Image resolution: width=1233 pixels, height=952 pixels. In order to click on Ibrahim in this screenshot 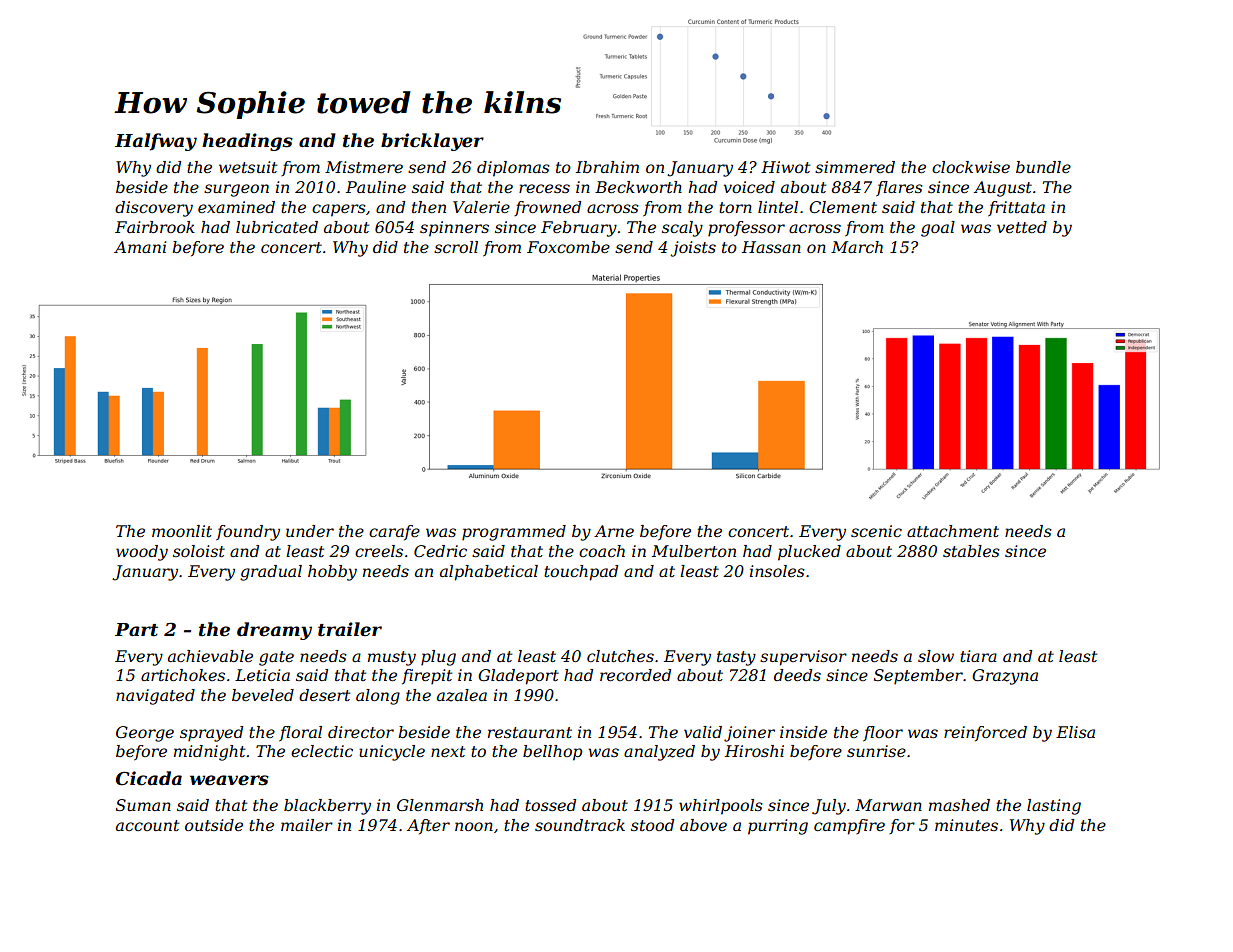, I will do `click(607, 167)`.
